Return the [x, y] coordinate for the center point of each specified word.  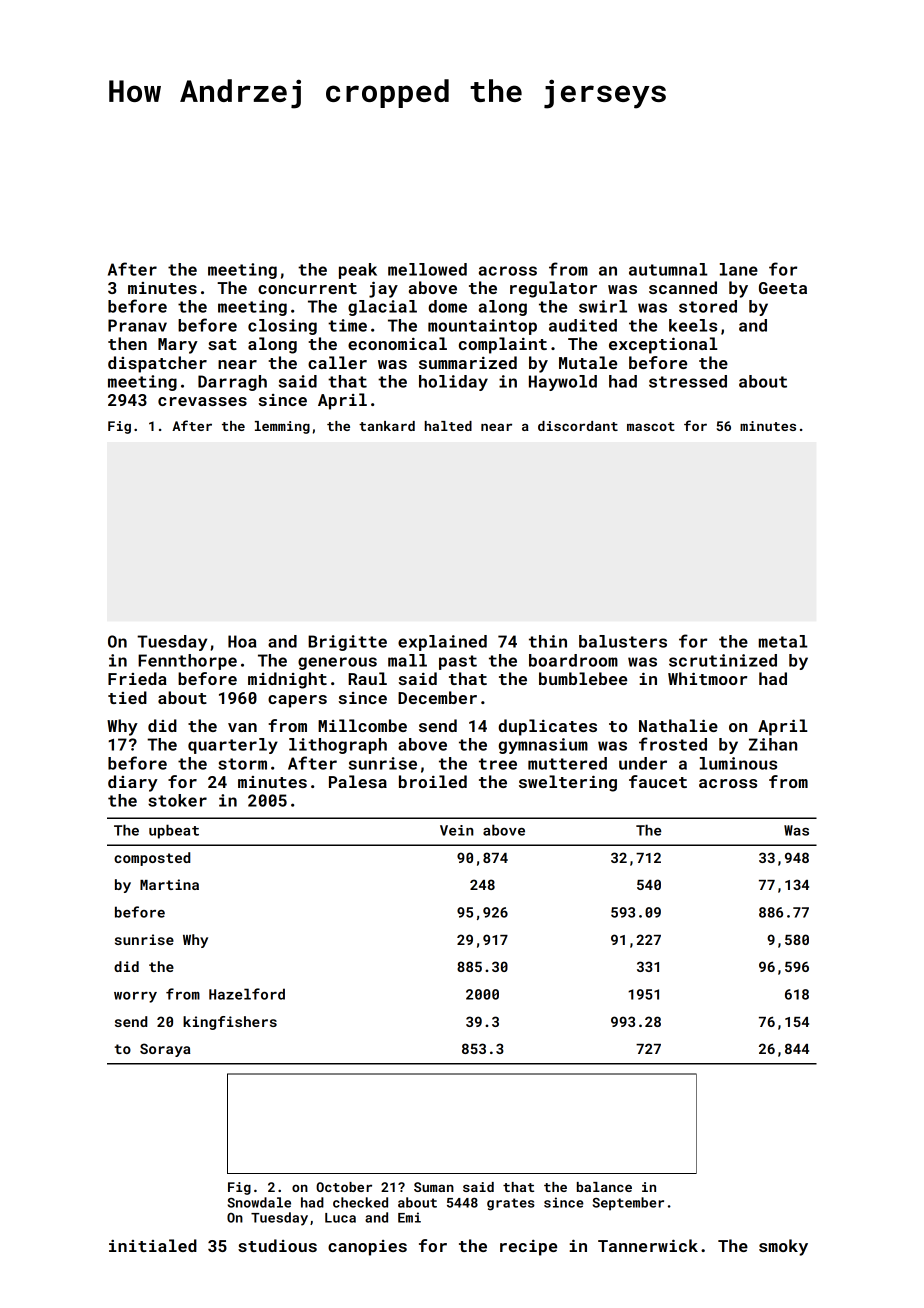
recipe [528, 1248]
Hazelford [247, 994]
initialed [153, 1245]
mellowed [427, 269]
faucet [658, 781]
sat [222, 344]
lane [739, 269]
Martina [169, 884]
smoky [783, 1247]
